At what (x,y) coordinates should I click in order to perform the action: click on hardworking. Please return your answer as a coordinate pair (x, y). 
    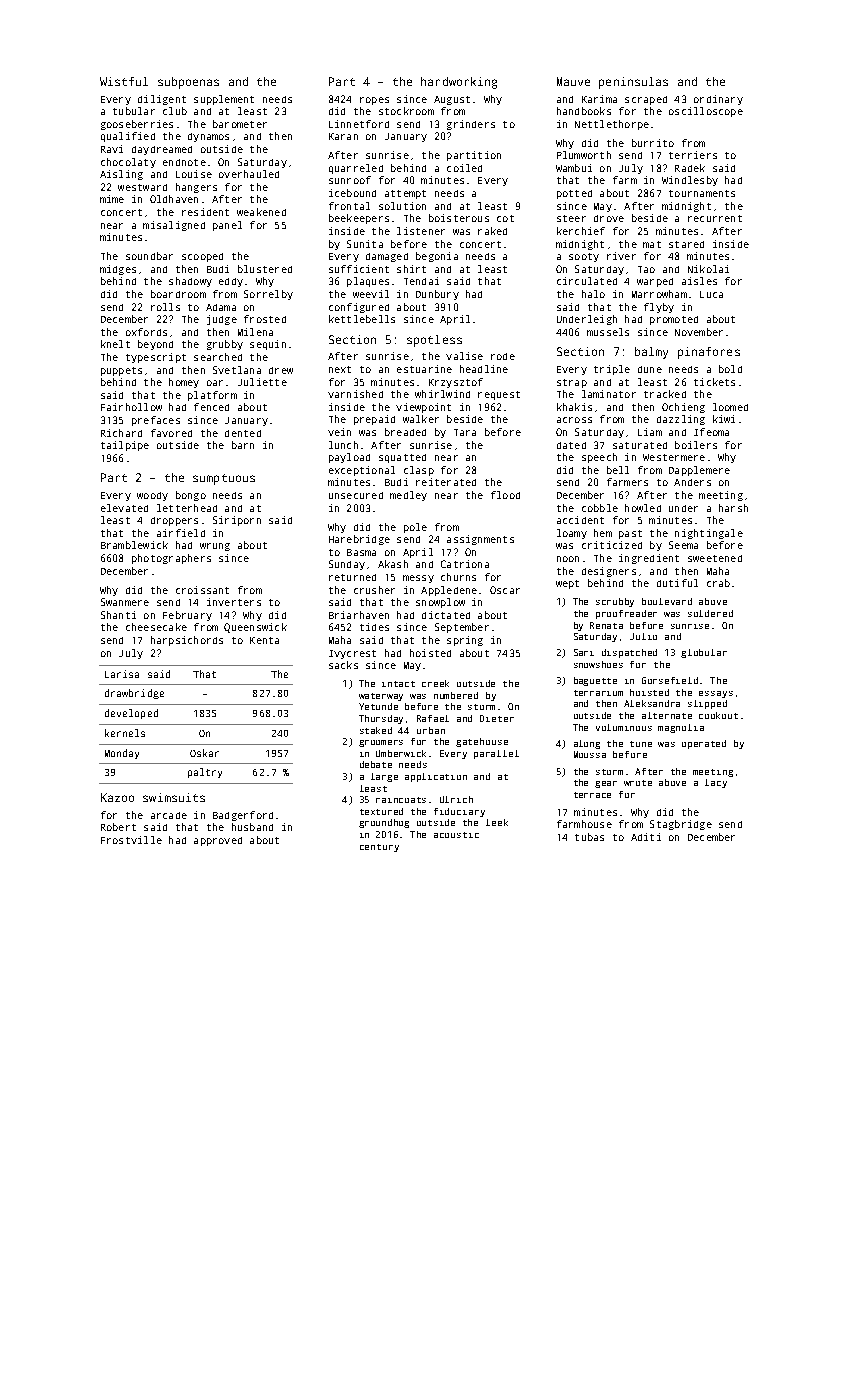
    Looking at the image, I should click on (459, 83).
